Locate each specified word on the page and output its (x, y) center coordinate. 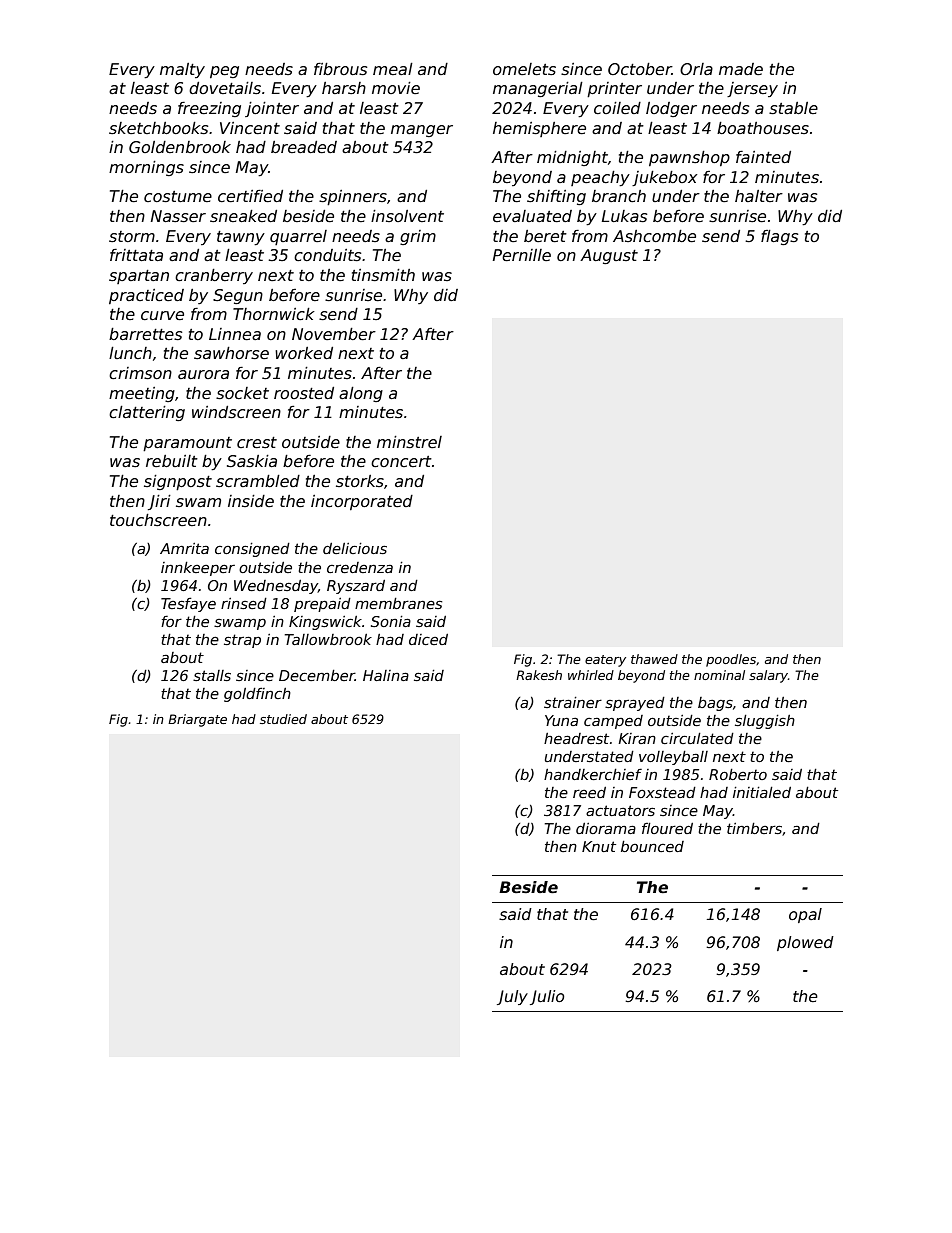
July (512, 997)
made (741, 69)
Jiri (159, 502)
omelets (524, 69)
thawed (654, 659)
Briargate (197, 720)
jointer (272, 109)
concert (401, 462)
